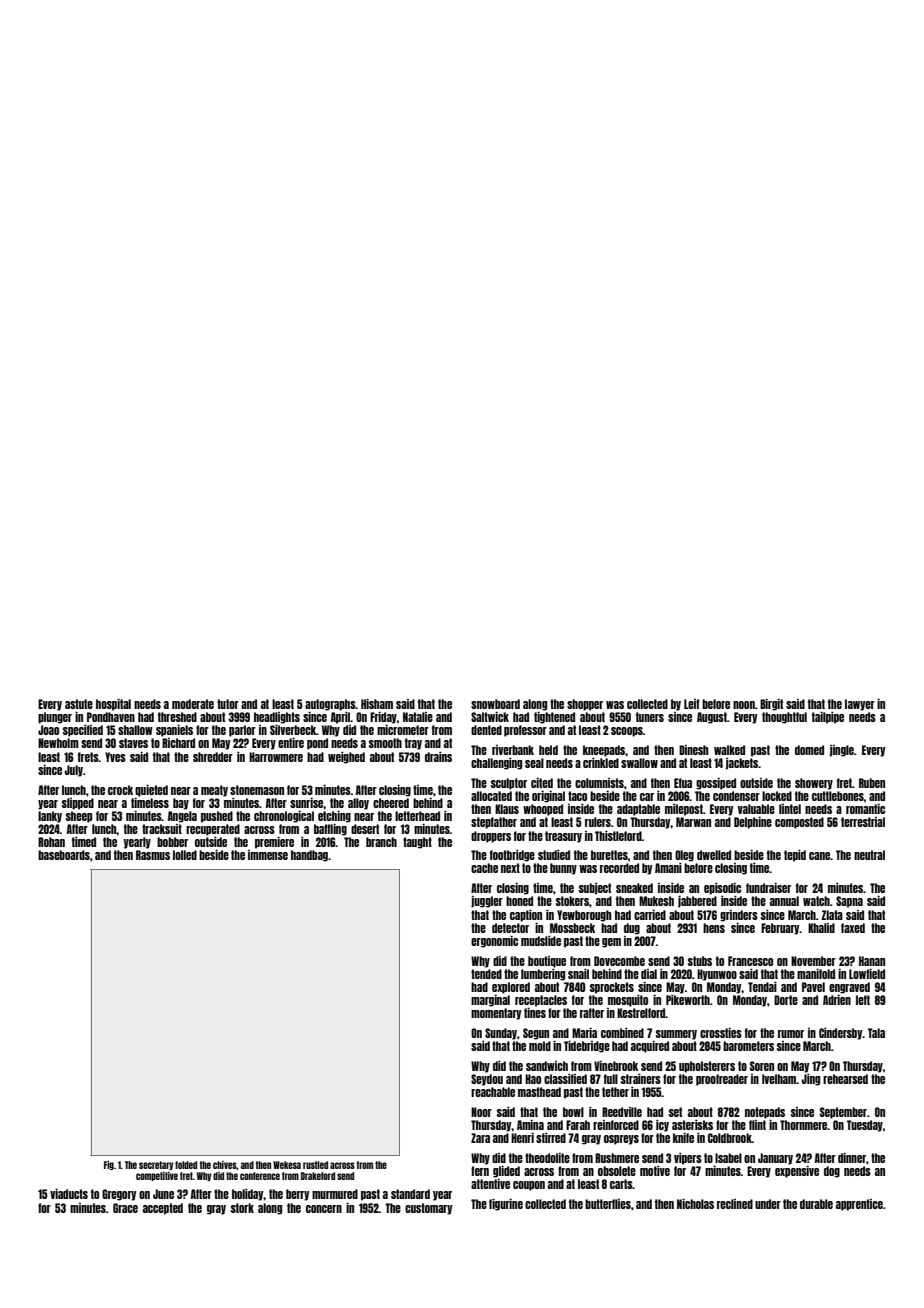 Image resolution: width=924 pixels, height=1308 pixels. What do you see at coordinates (58, 743) in the screenshot?
I see `Newholm` at bounding box center [58, 743].
